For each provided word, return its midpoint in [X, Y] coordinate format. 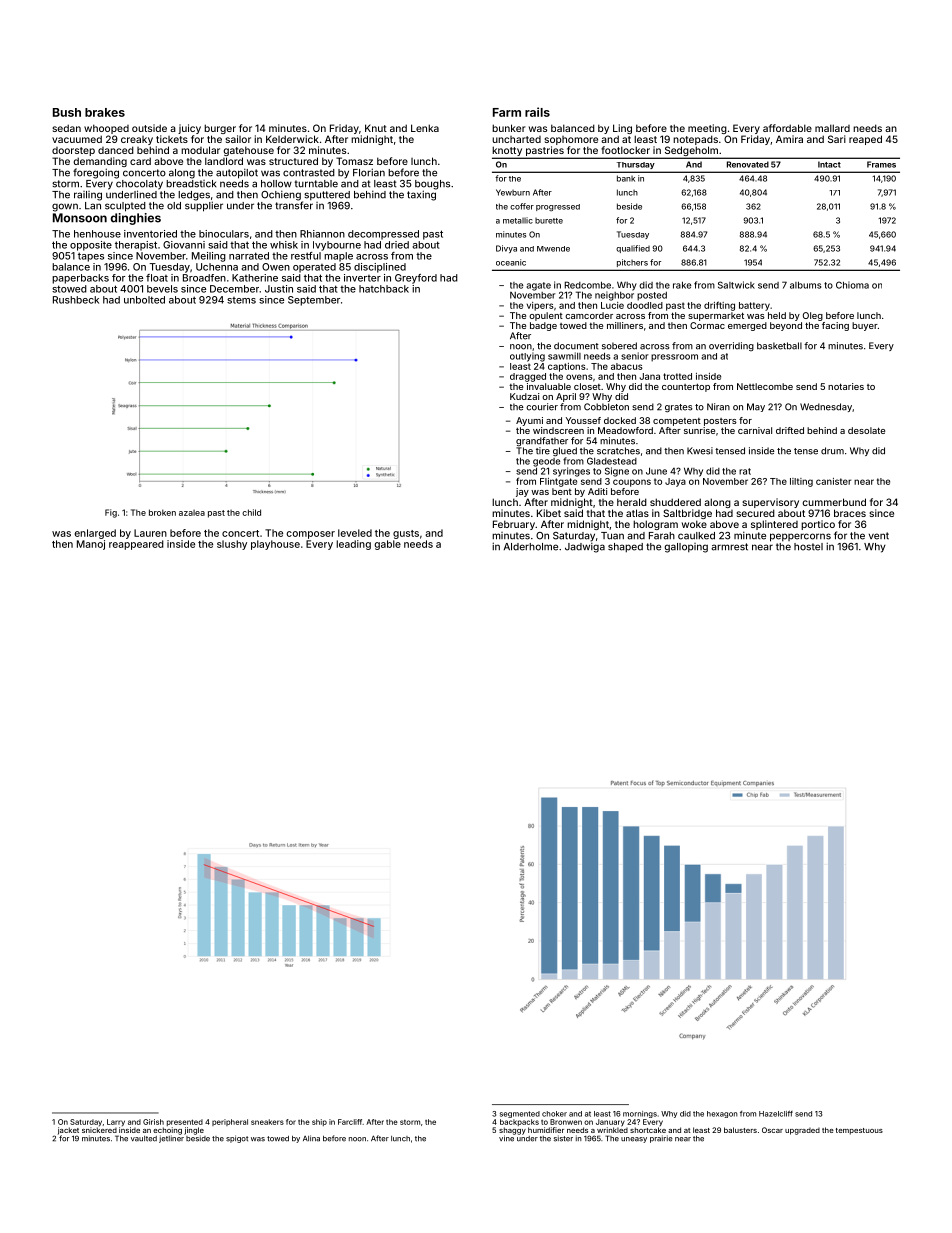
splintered [774, 525]
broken [162, 512]
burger [220, 129]
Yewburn [513, 192]
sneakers [267, 1122]
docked [620, 420]
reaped [865, 140]
